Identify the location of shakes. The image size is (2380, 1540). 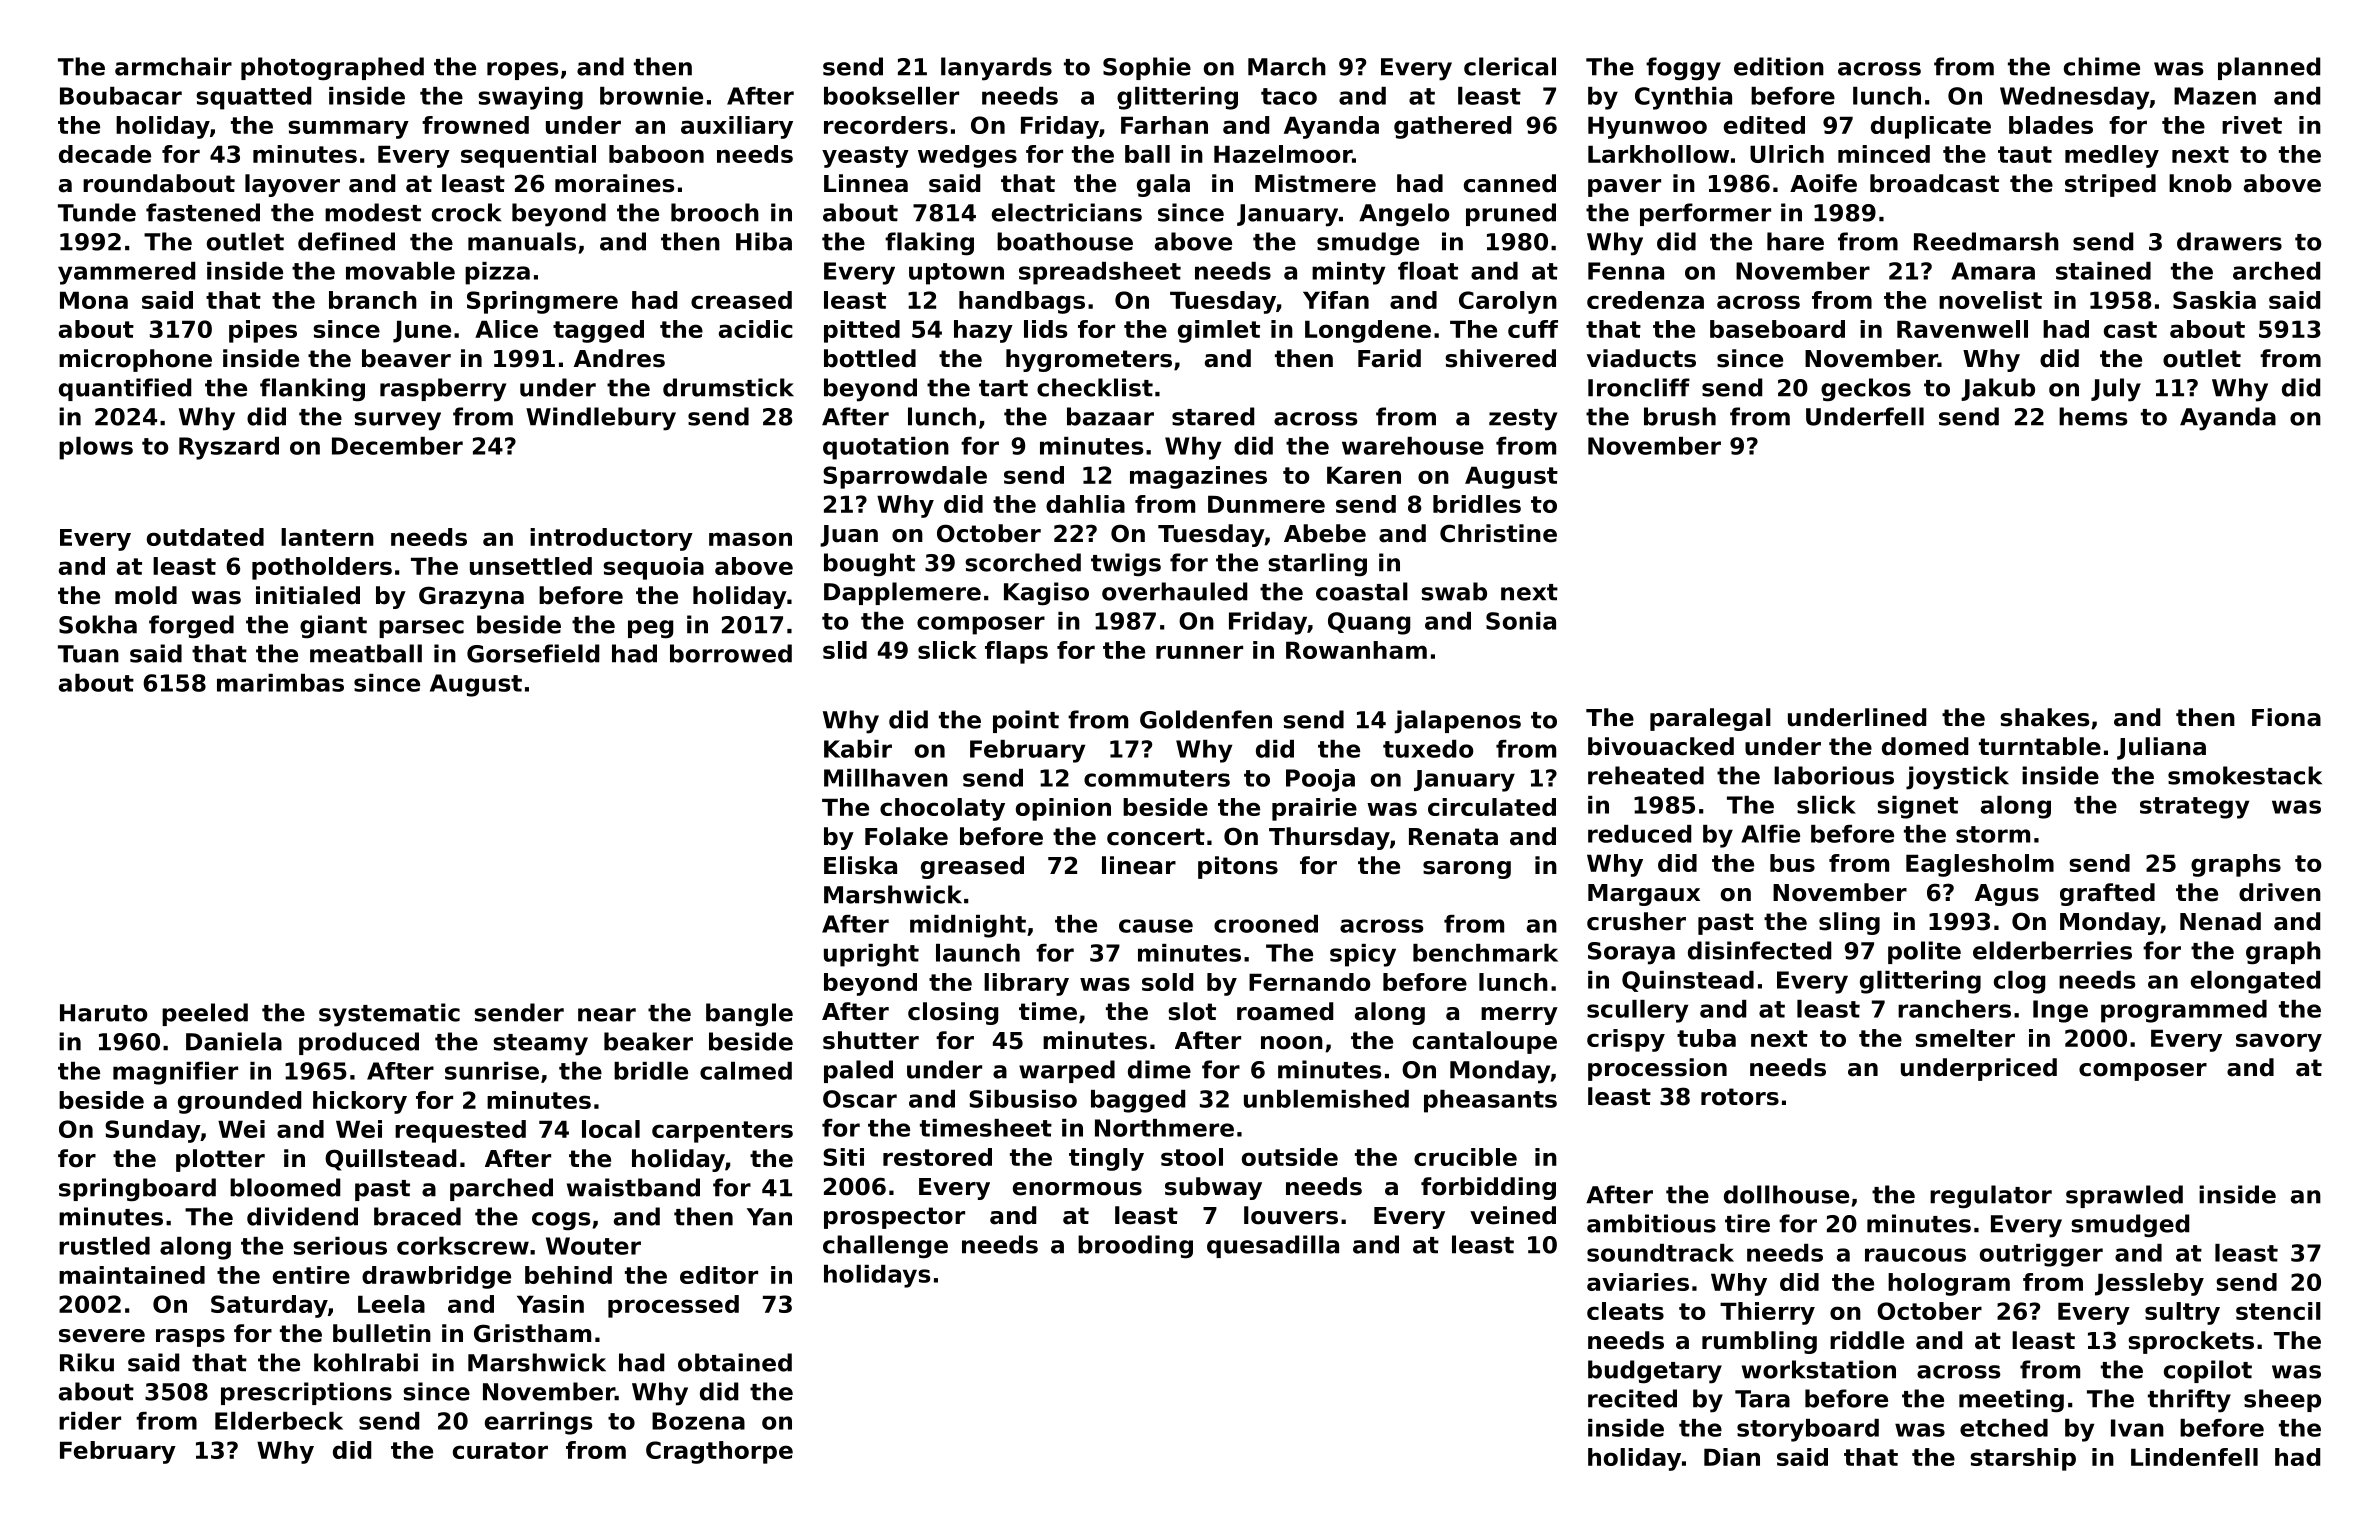
(2044, 717).
